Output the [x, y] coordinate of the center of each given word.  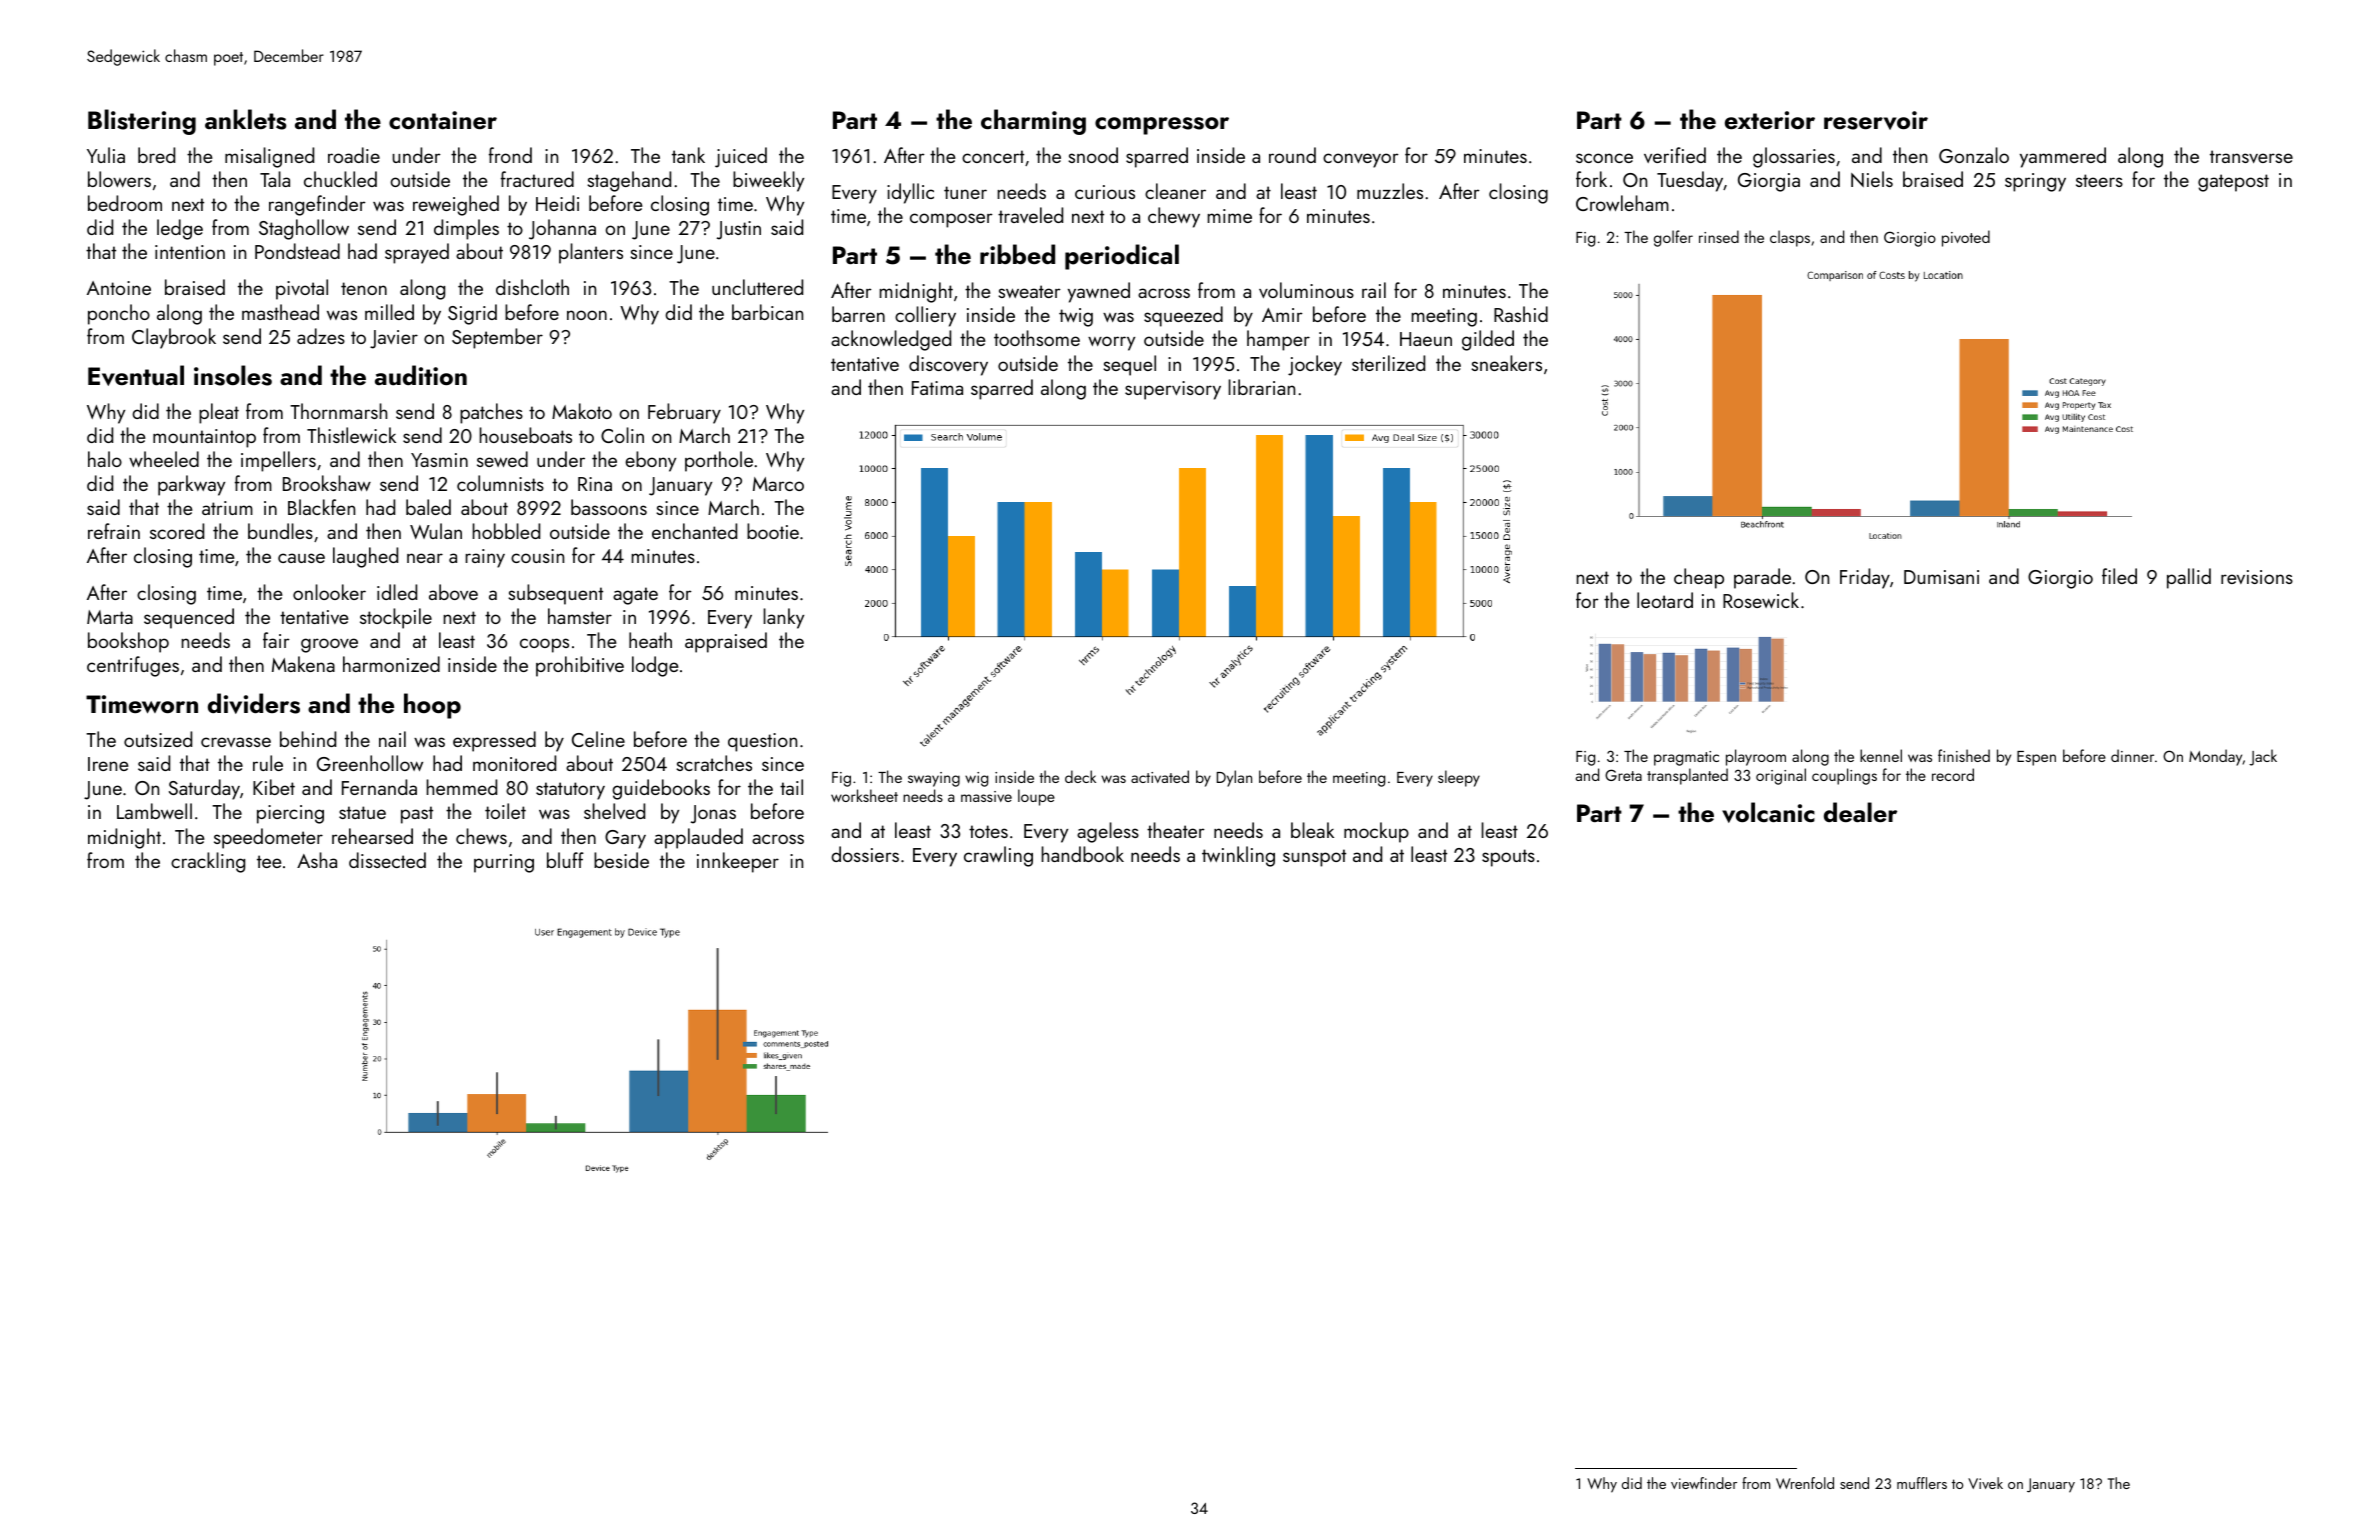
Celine [598, 739]
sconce [1604, 158]
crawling [998, 856]
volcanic [1768, 812]
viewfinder [1704, 1483]
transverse [2251, 156]
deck [1080, 776]
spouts [1508, 858]
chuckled [340, 179]
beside [621, 860]
